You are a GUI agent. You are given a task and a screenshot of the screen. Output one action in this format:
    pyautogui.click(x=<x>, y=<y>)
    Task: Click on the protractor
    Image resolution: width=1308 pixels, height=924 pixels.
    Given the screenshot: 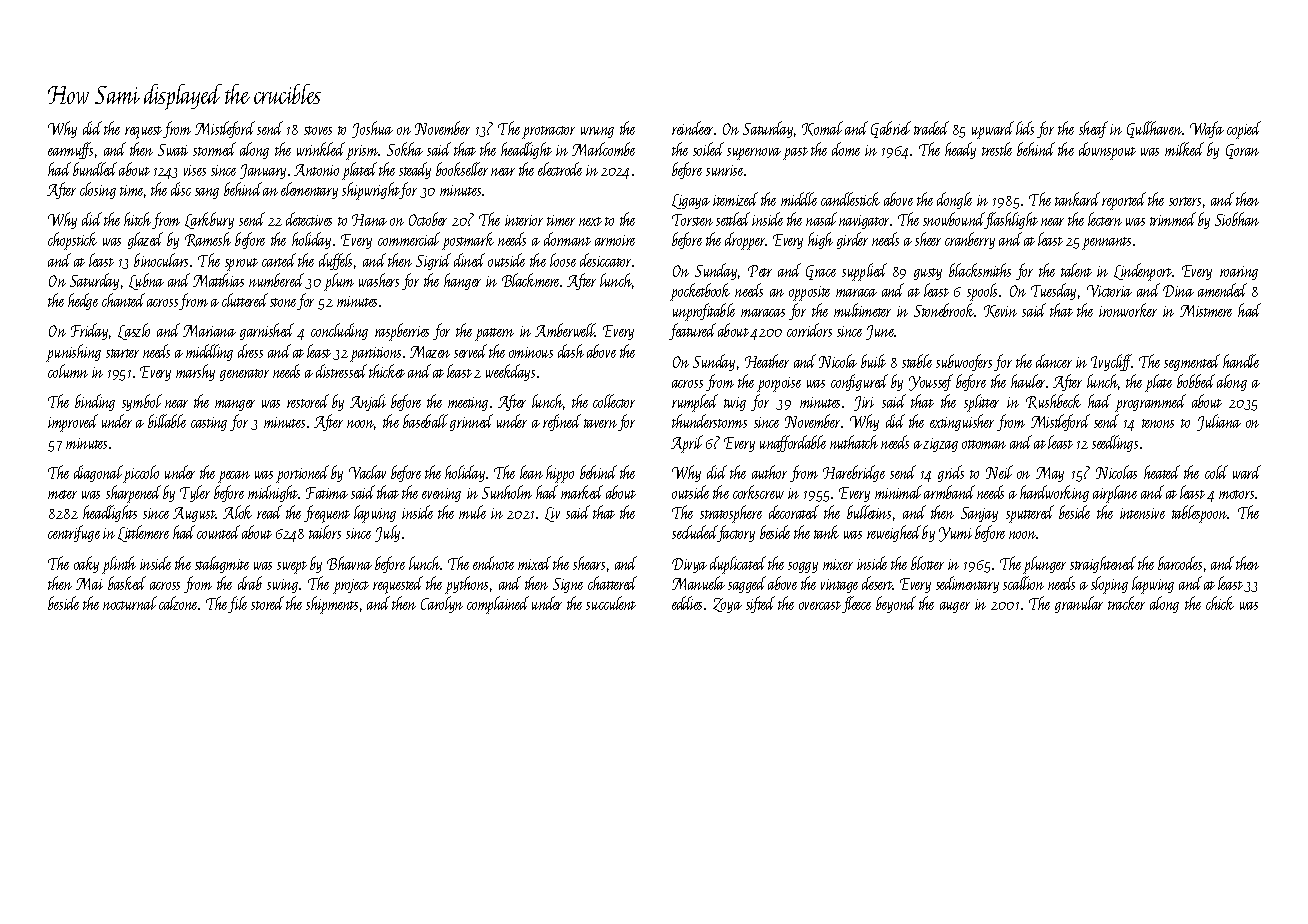 What is the action you would take?
    pyautogui.click(x=548, y=132)
